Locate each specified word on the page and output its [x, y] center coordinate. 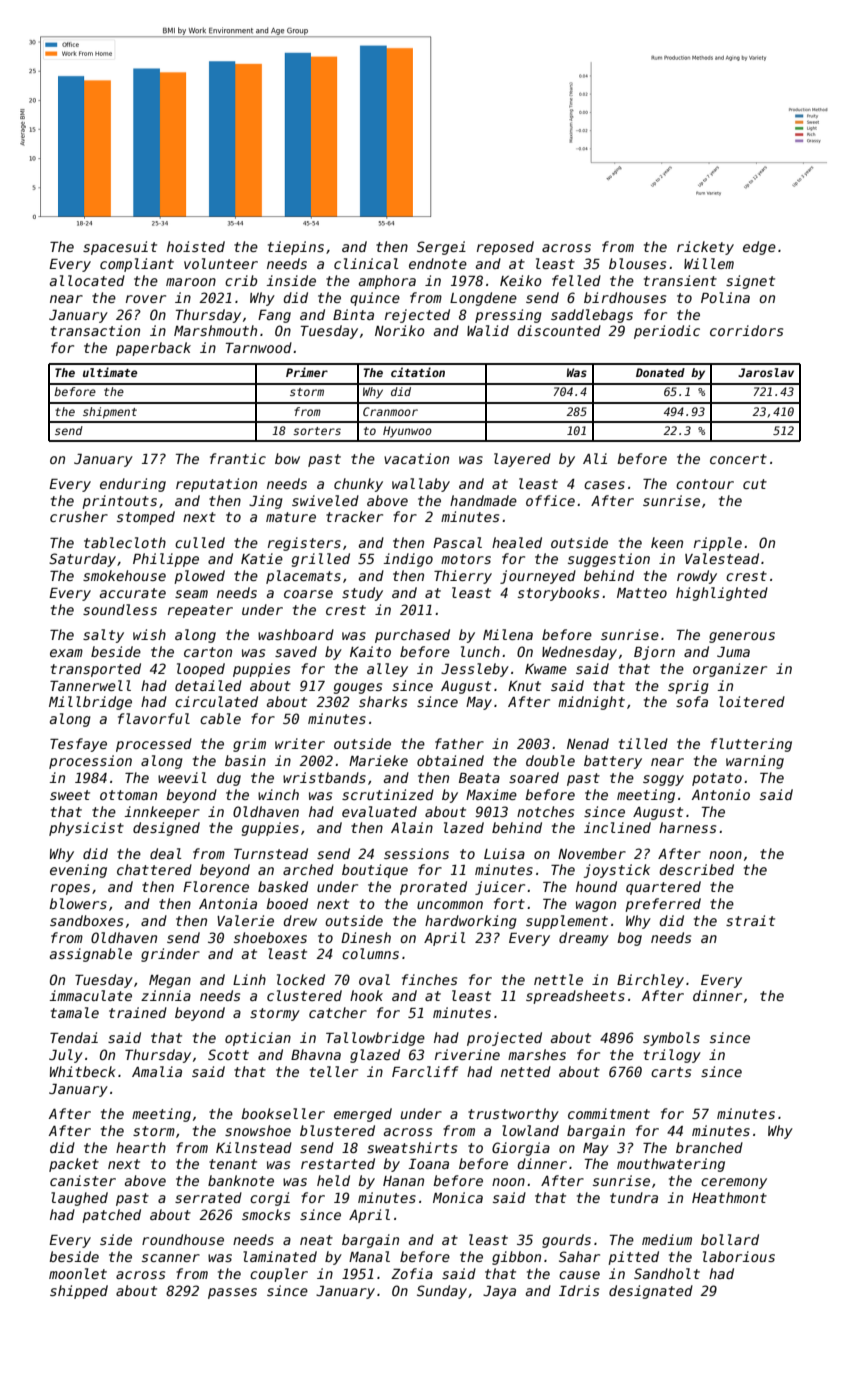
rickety [705, 248]
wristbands [324, 777]
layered [522, 460]
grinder [170, 955]
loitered [752, 701]
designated [651, 1292]
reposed [505, 248]
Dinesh [366, 937]
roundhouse [183, 1239]
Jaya [499, 1292]
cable [220, 718]
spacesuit [120, 248]
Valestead [722, 558]
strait [750, 920]
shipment [110, 413]
